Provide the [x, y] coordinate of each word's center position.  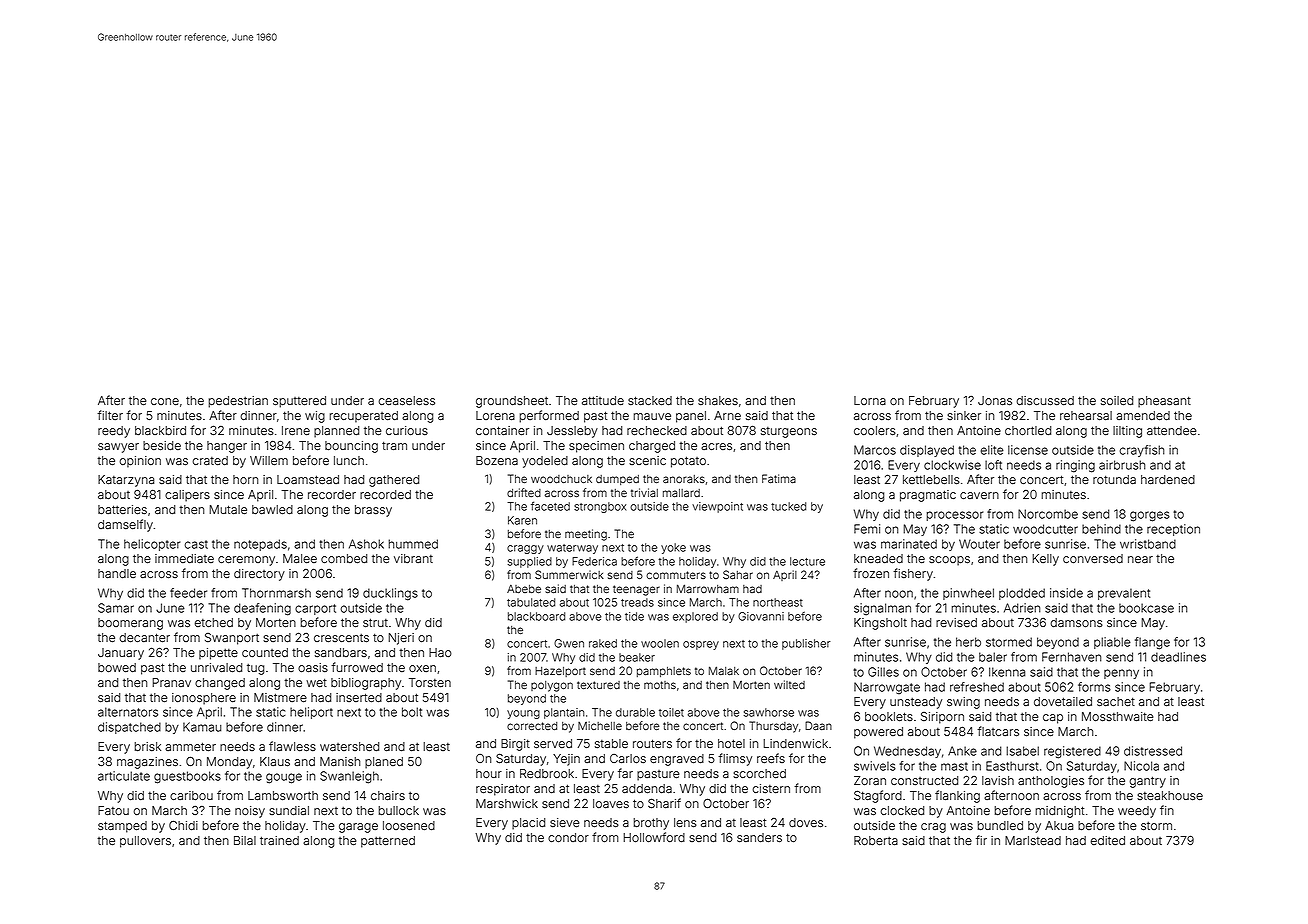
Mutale [228, 509]
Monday [229, 763]
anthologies [1051, 782]
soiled [1117, 400]
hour [489, 773]
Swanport [232, 639]
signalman [882, 609]
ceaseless [406, 401]
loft [993, 465]
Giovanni [761, 616]
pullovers [145, 842]
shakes [718, 400]
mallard [681, 493]
